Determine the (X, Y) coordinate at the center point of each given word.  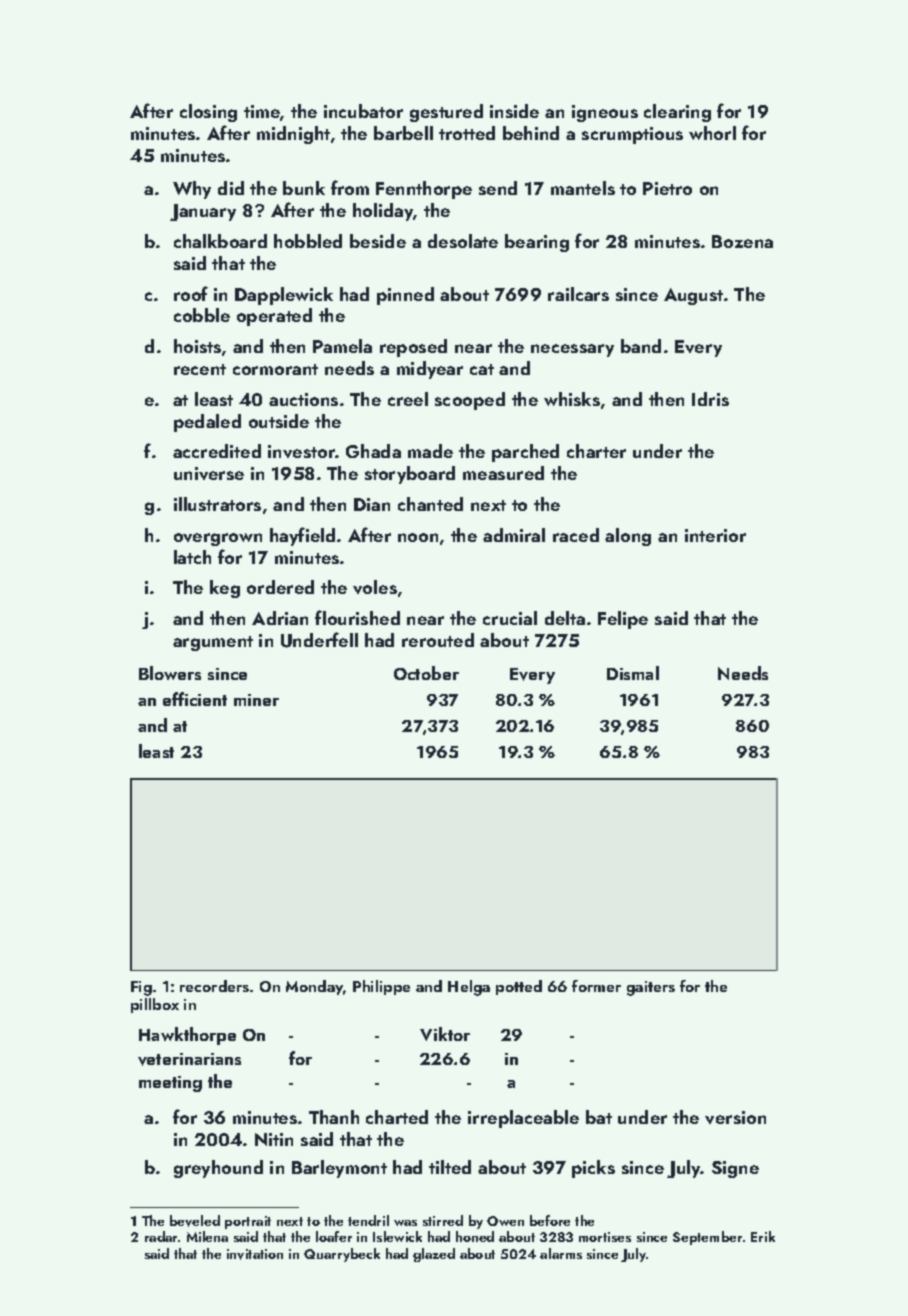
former (596, 986)
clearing (677, 113)
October (426, 673)
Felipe (623, 620)
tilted (450, 1167)
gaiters (651, 988)
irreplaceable (523, 1119)
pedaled (207, 423)
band (641, 346)
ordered (280, 587)
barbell (403, 133)
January (203, 212)
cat (482, 369)
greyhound (218, 1169)
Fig (141, 988)
